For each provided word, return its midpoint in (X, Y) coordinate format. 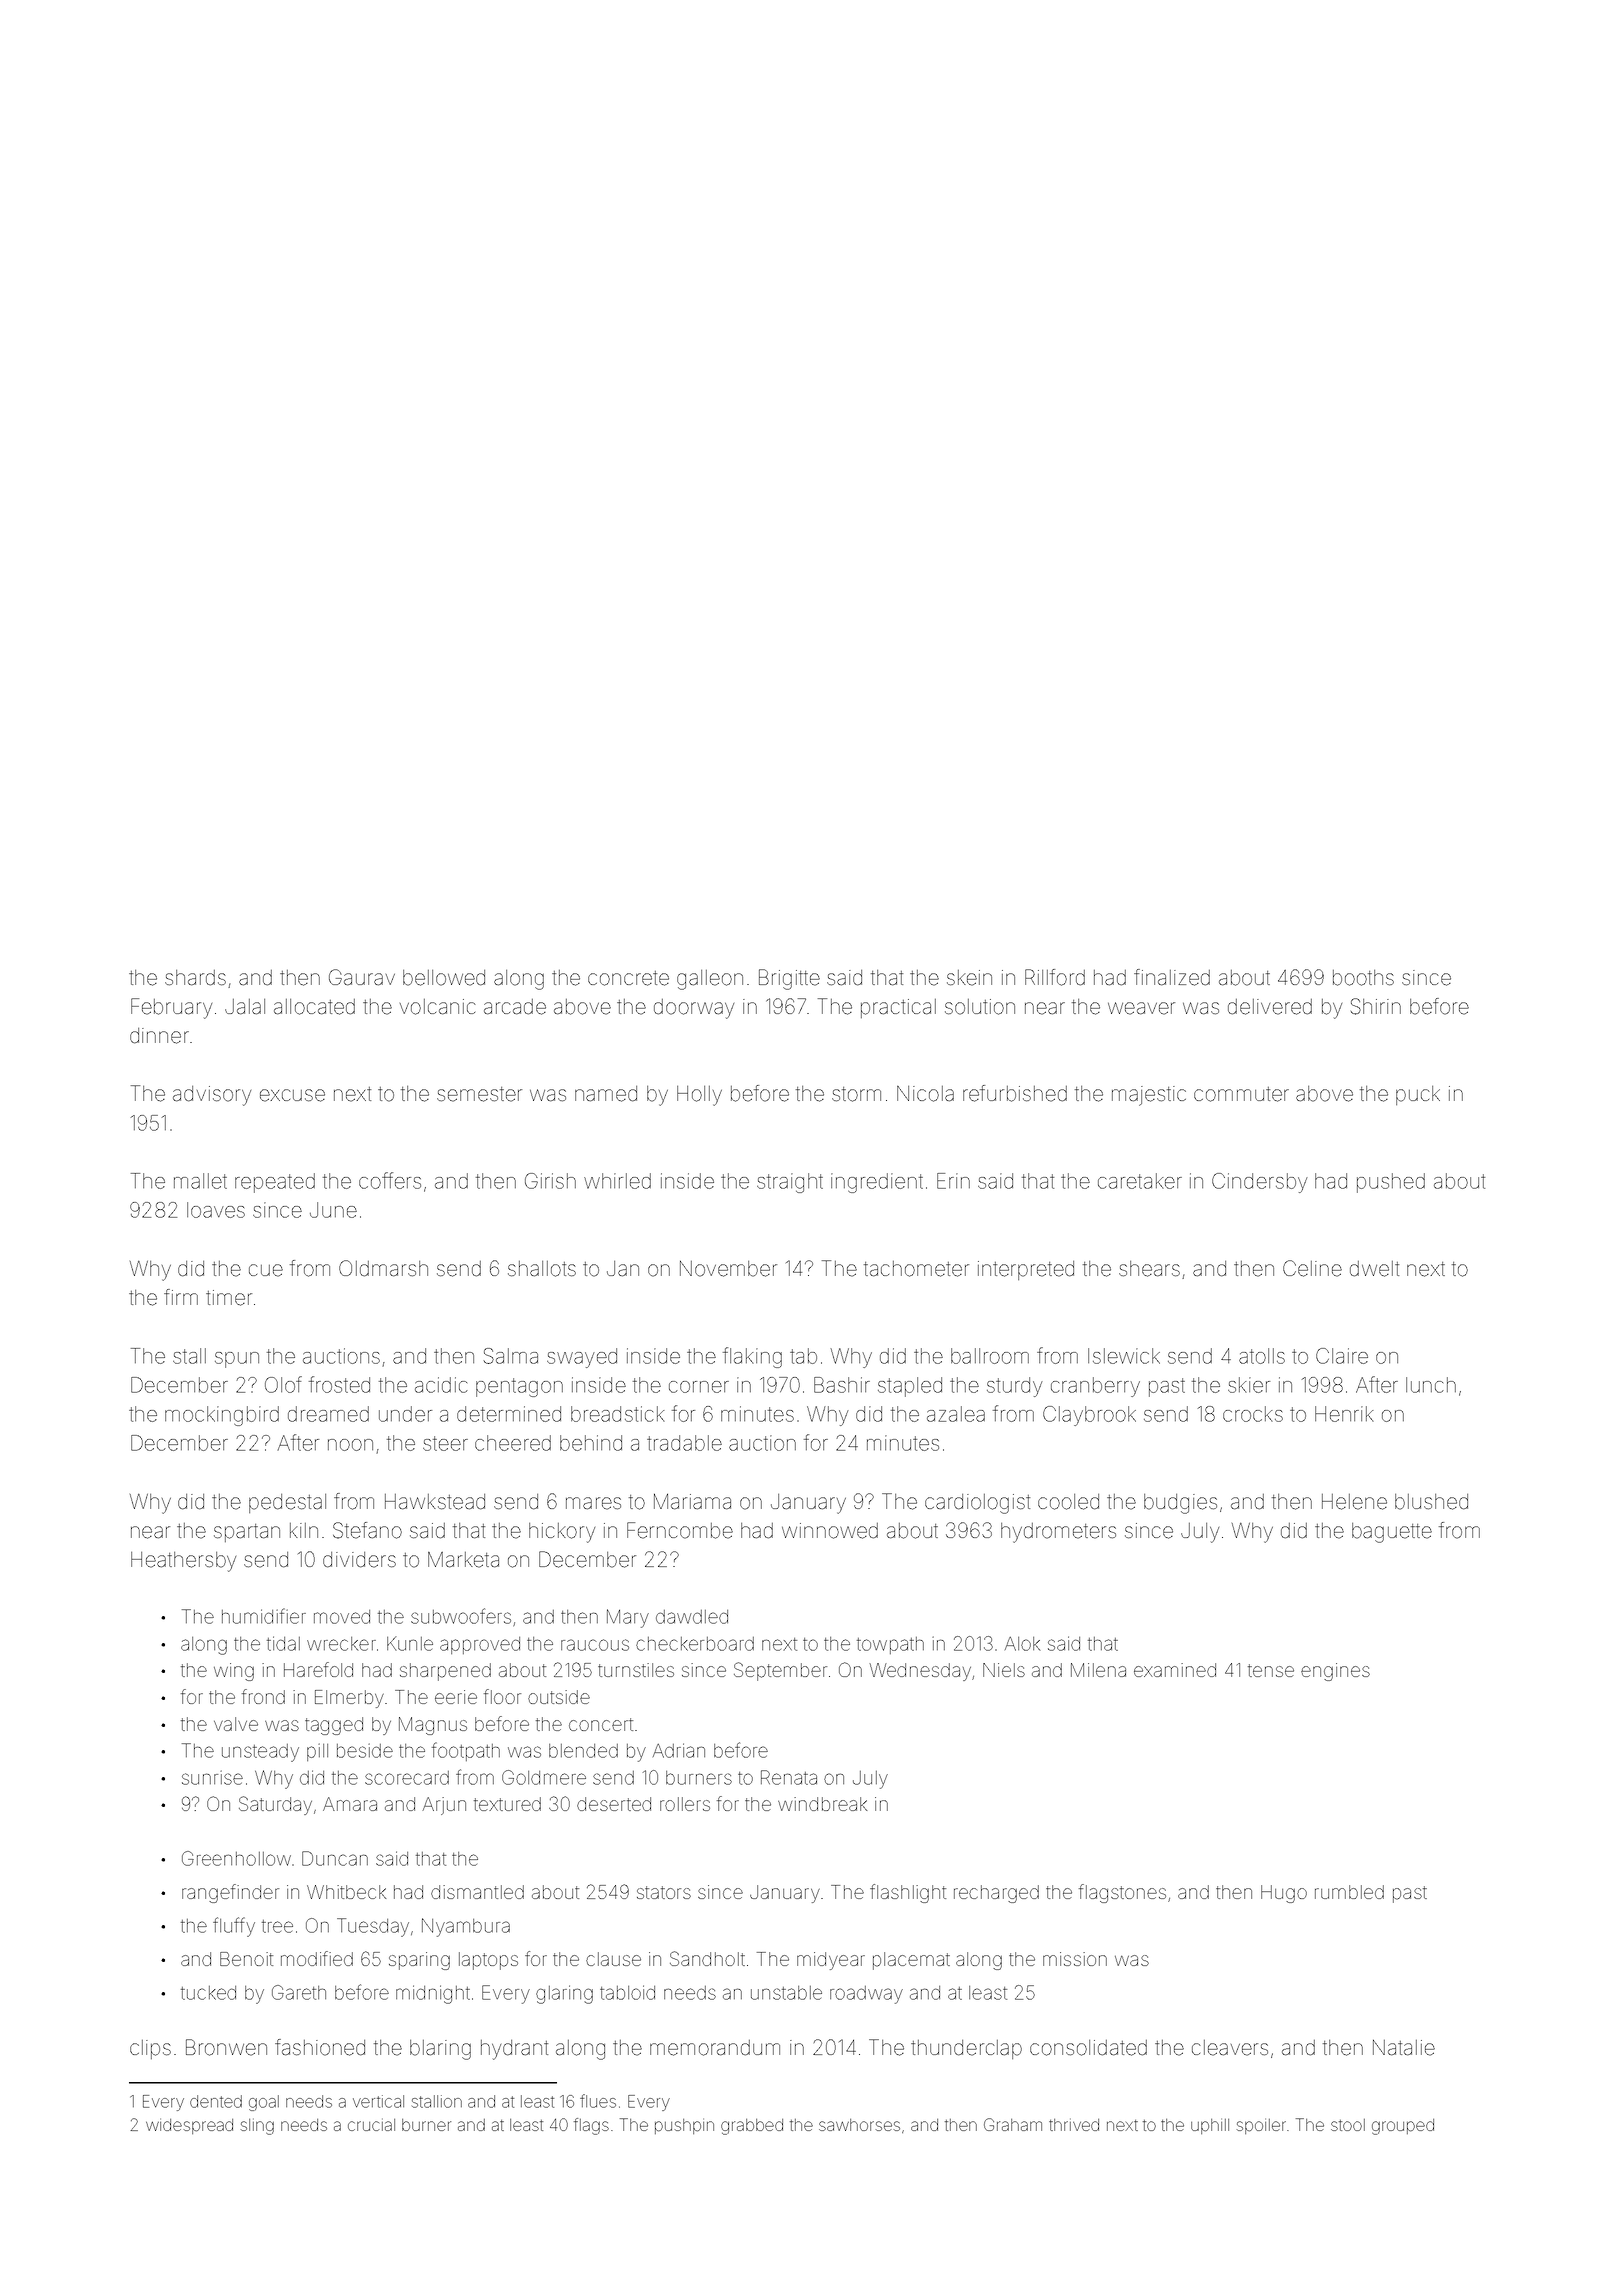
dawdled (692, 1617)
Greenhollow (236, 1858)
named (606, 1094)
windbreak (823, 1804)
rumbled (1349, 1892)
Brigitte (789, 979)
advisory (212, 1096)
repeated (275, 1183)
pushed (1391, 1183)
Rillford (1055, 977)
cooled (1068, 1502)
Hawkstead (435, 1502)
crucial (371, 2124)
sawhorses (859, 2125)
